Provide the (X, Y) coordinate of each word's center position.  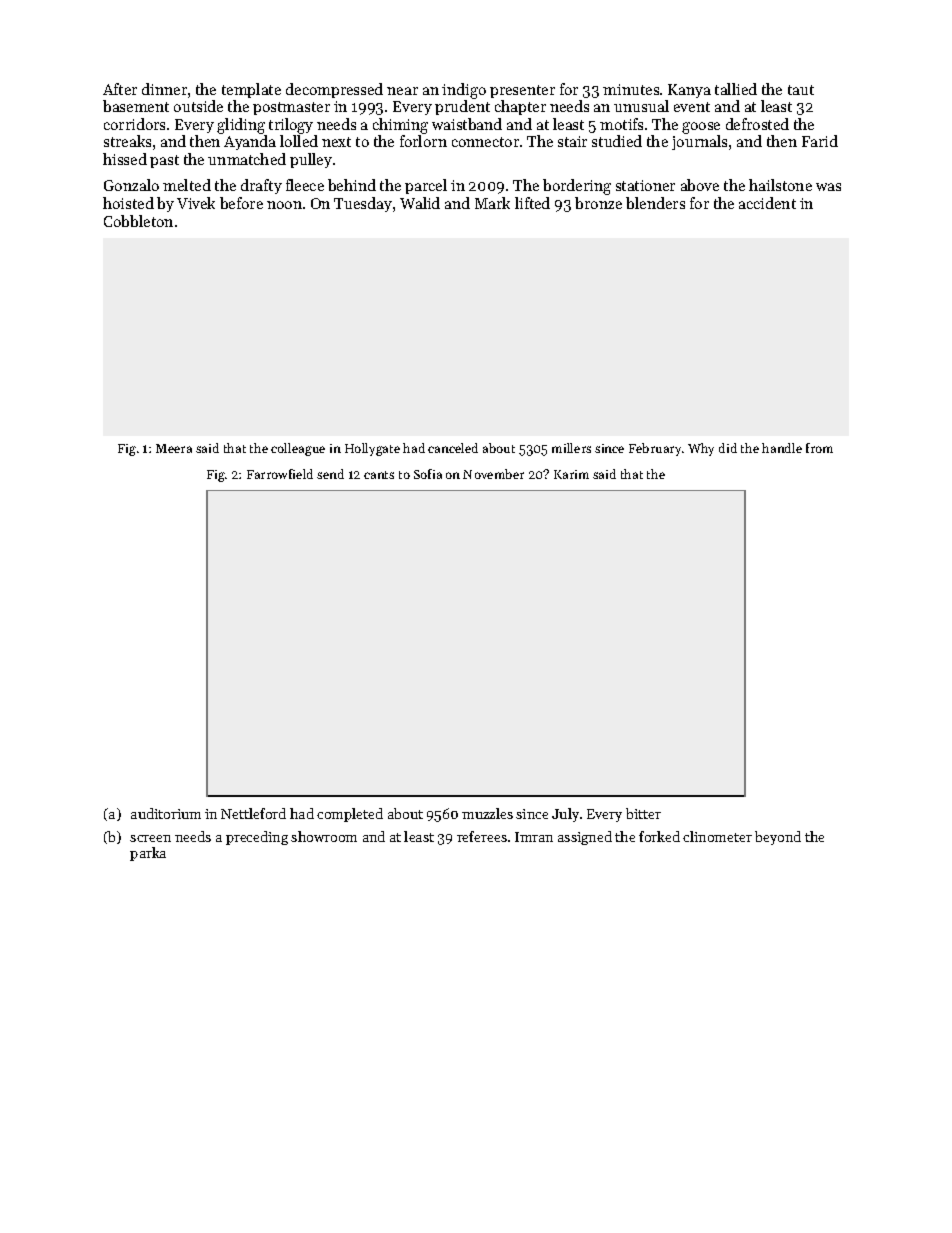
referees (482, 836)
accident (767, 203)
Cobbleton (138, 221)
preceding (257, 838)
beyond (778, 838)
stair (572, 141)
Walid (420, 203)
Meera (174, 448)
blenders (655, 203)
